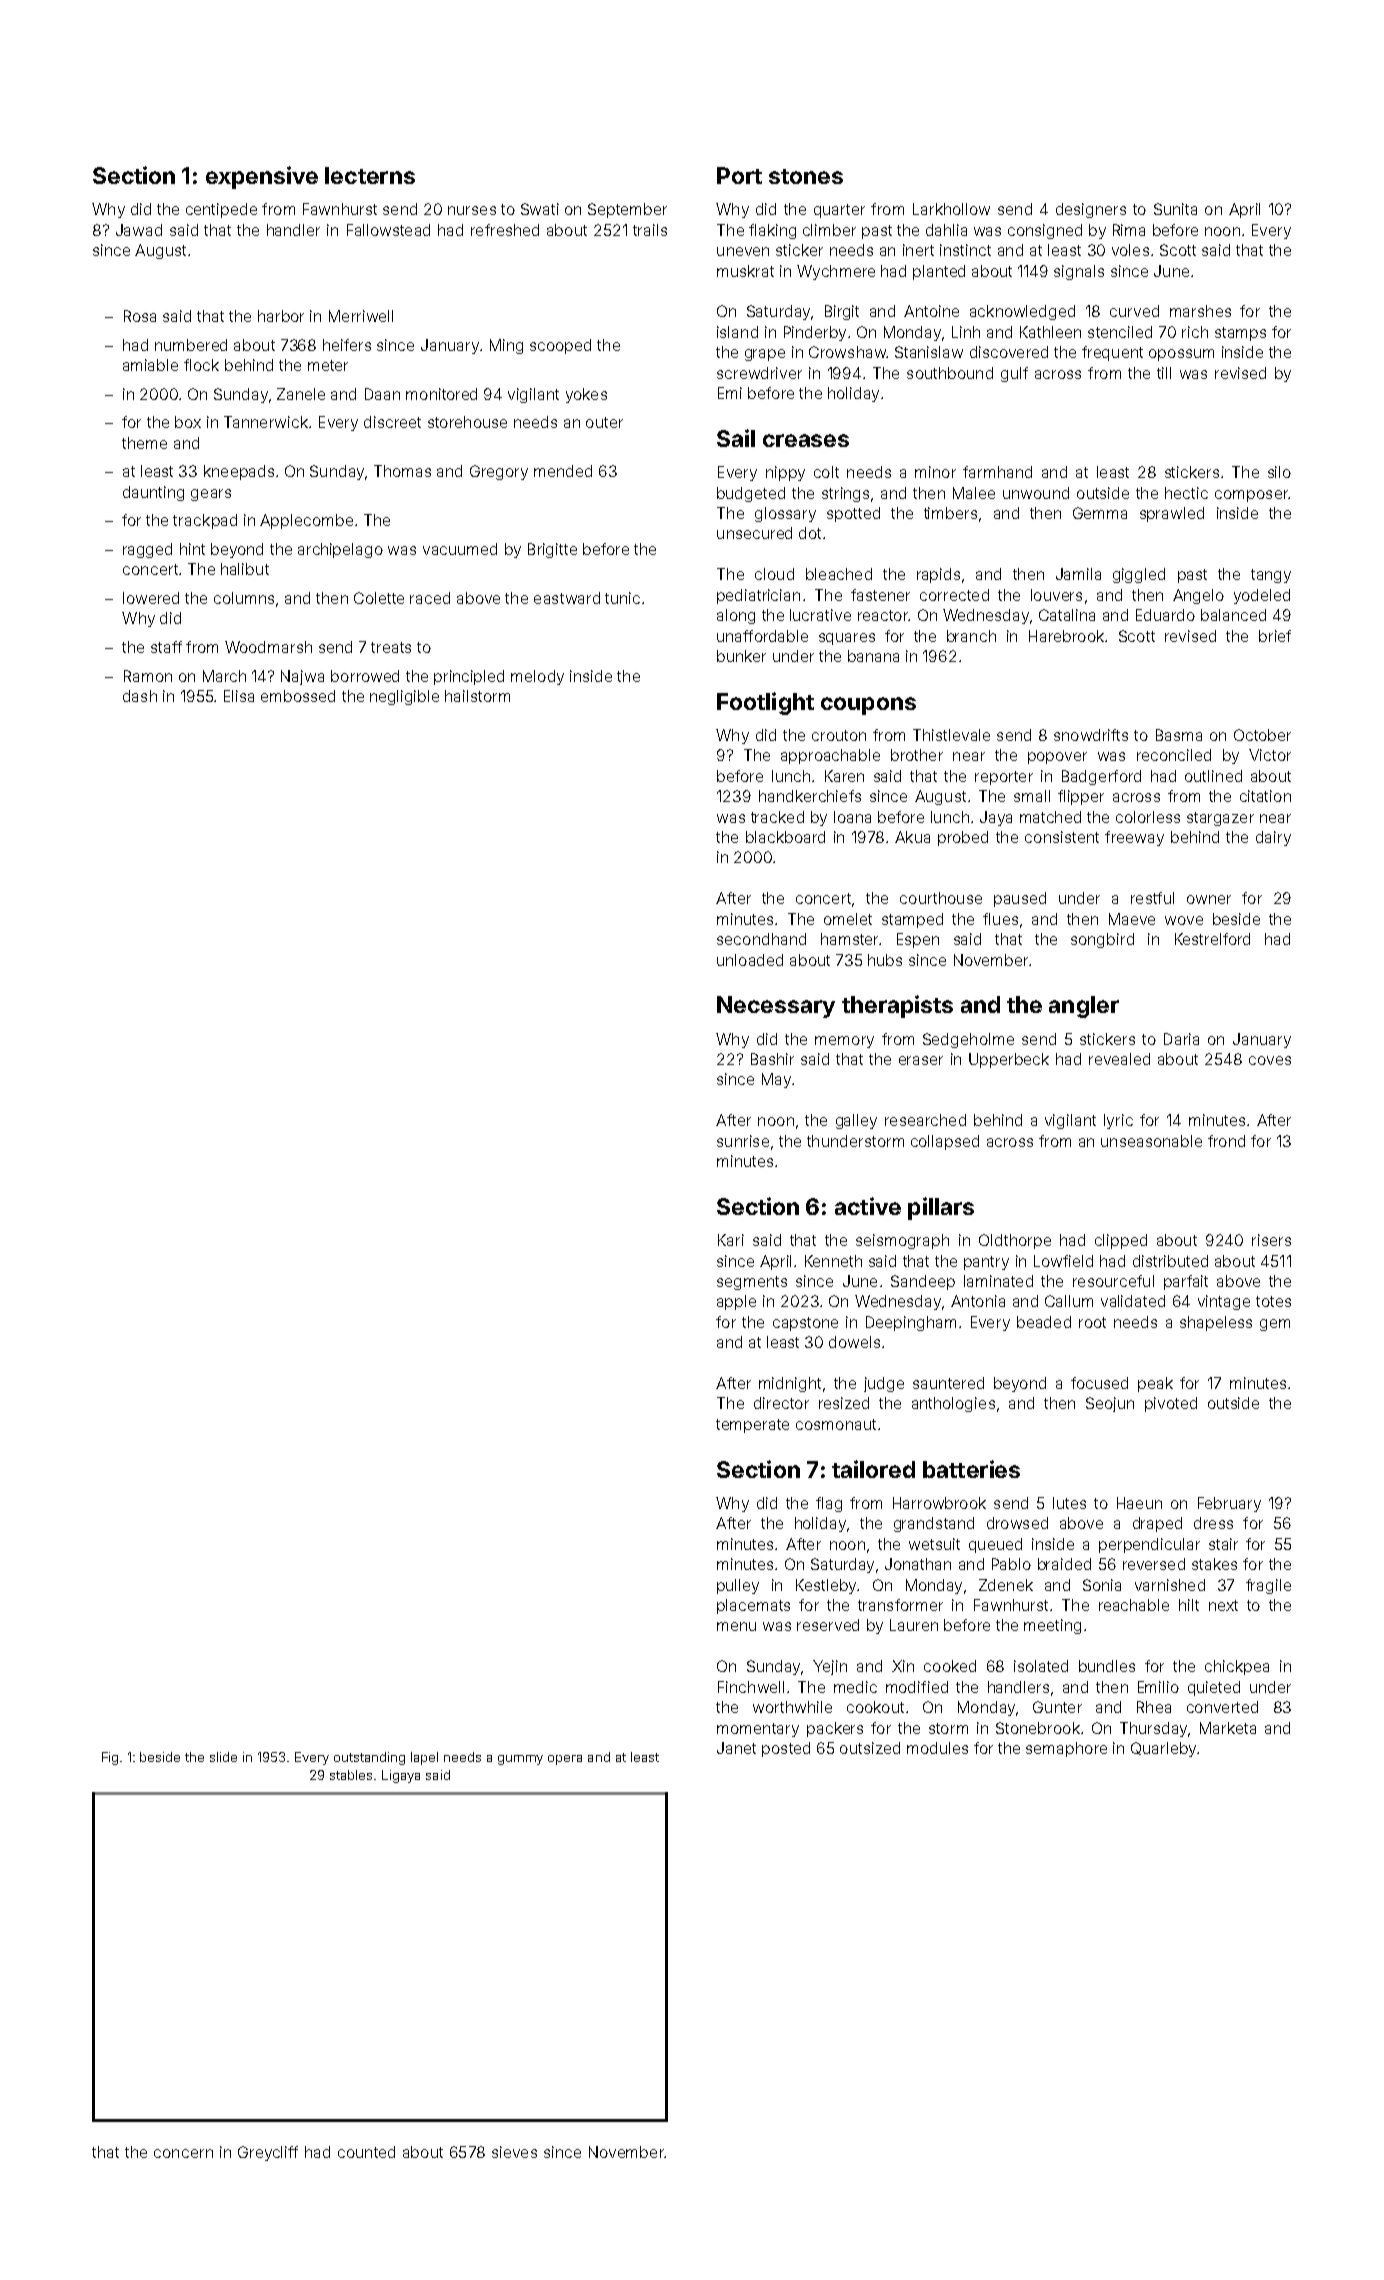 This screenshot has height=2280, width=1384. What do you see at coordinates (514, 2152) in the screenshot?
I see `sieves` at bounding box center [514, 2152].
